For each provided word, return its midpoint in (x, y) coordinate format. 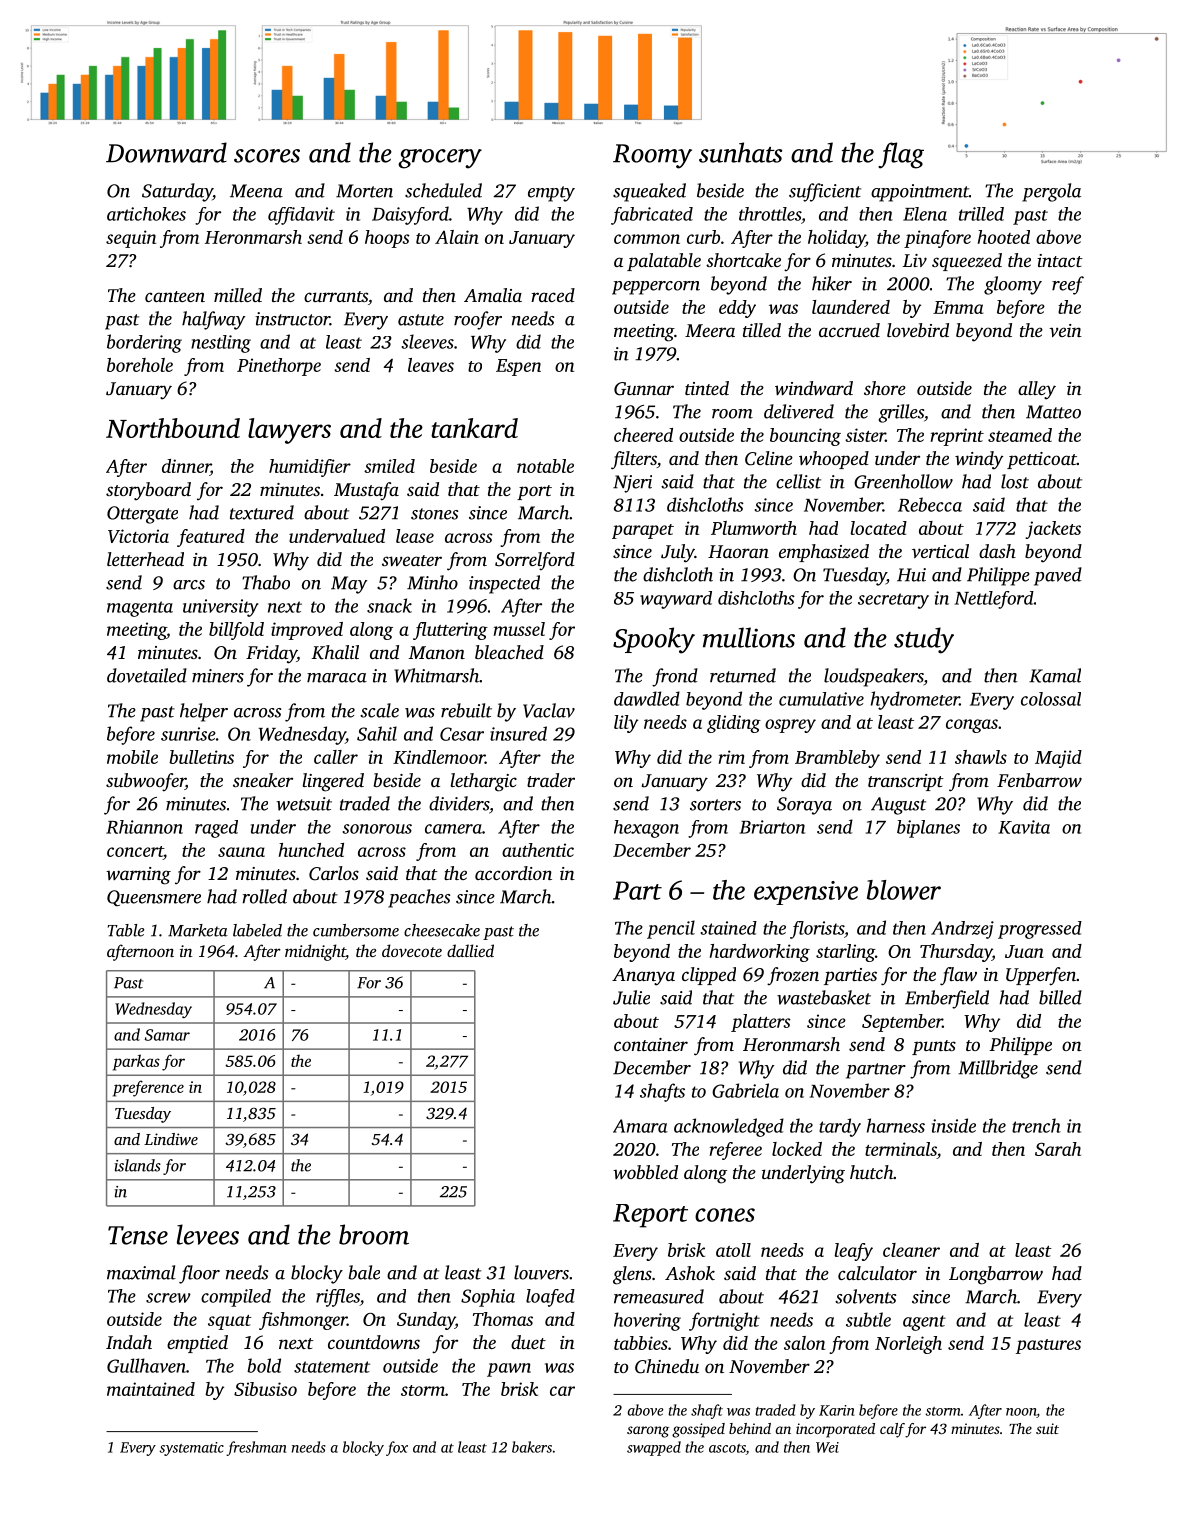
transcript (906, 782)
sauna (241, 852)
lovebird (918, 330)
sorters (715, 805)
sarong (648, 1432)
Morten (364, 191)
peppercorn (656, 288)
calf (892, 1430)
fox (397, 1448)
